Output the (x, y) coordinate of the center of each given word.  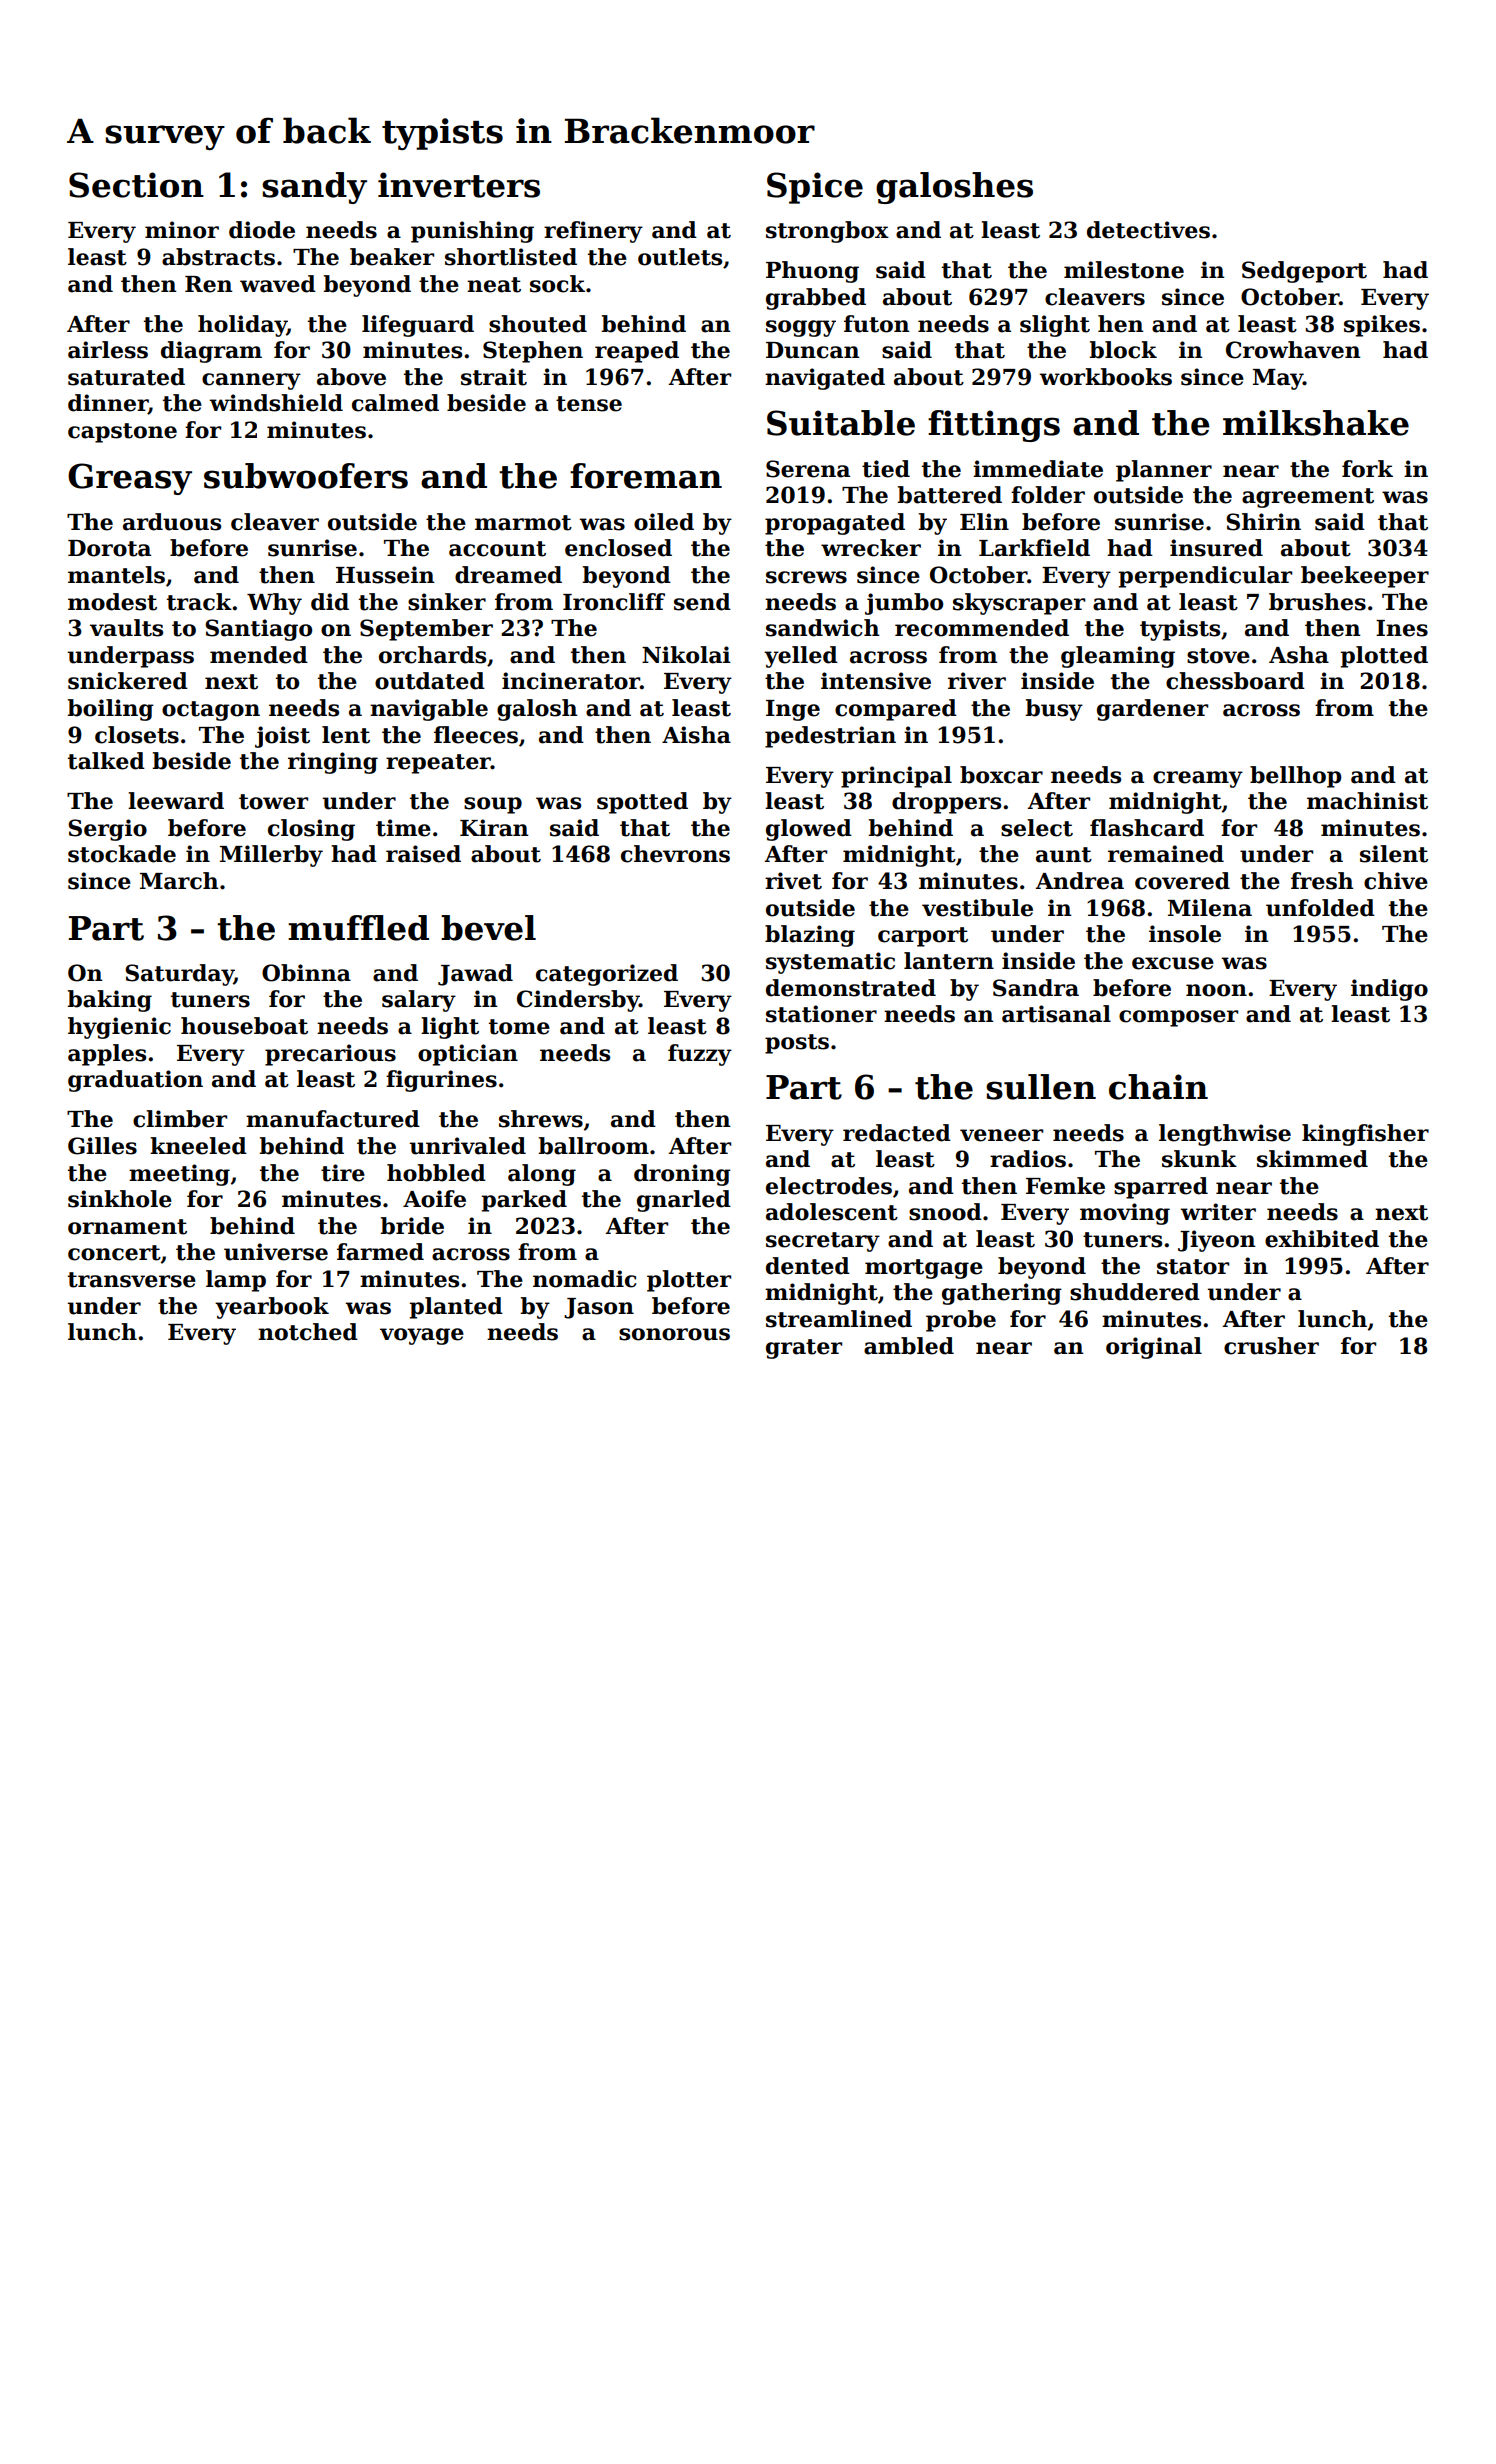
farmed (380, 1252)
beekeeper (1365, 577)
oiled (664, 522)
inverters (459, 185)
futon (876, 324)
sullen (1041, 1087)
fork (1367, 469)
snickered (128, 681)
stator (1193, 1267)
